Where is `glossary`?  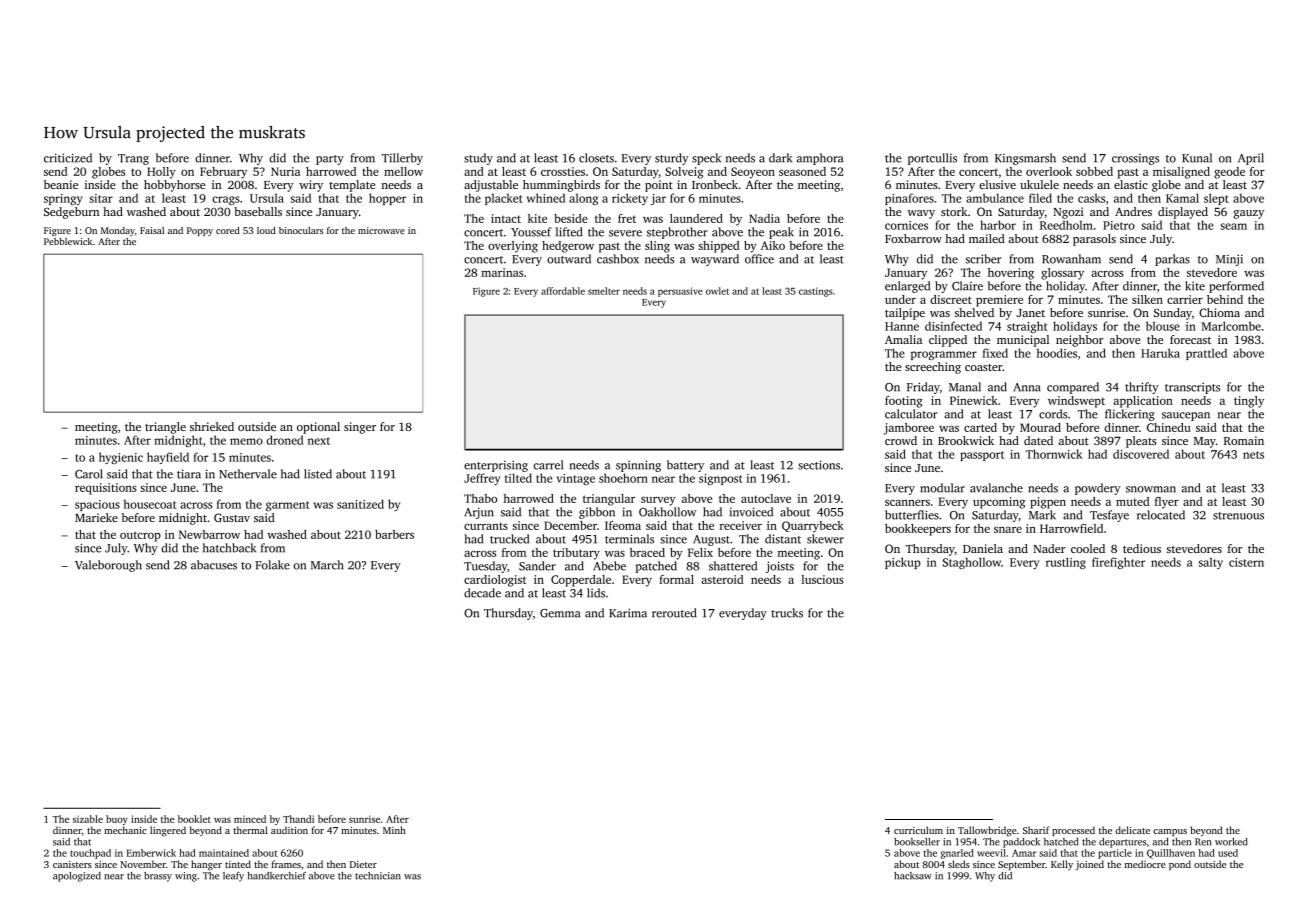
glossary is located at coordinates (1062, 274).
